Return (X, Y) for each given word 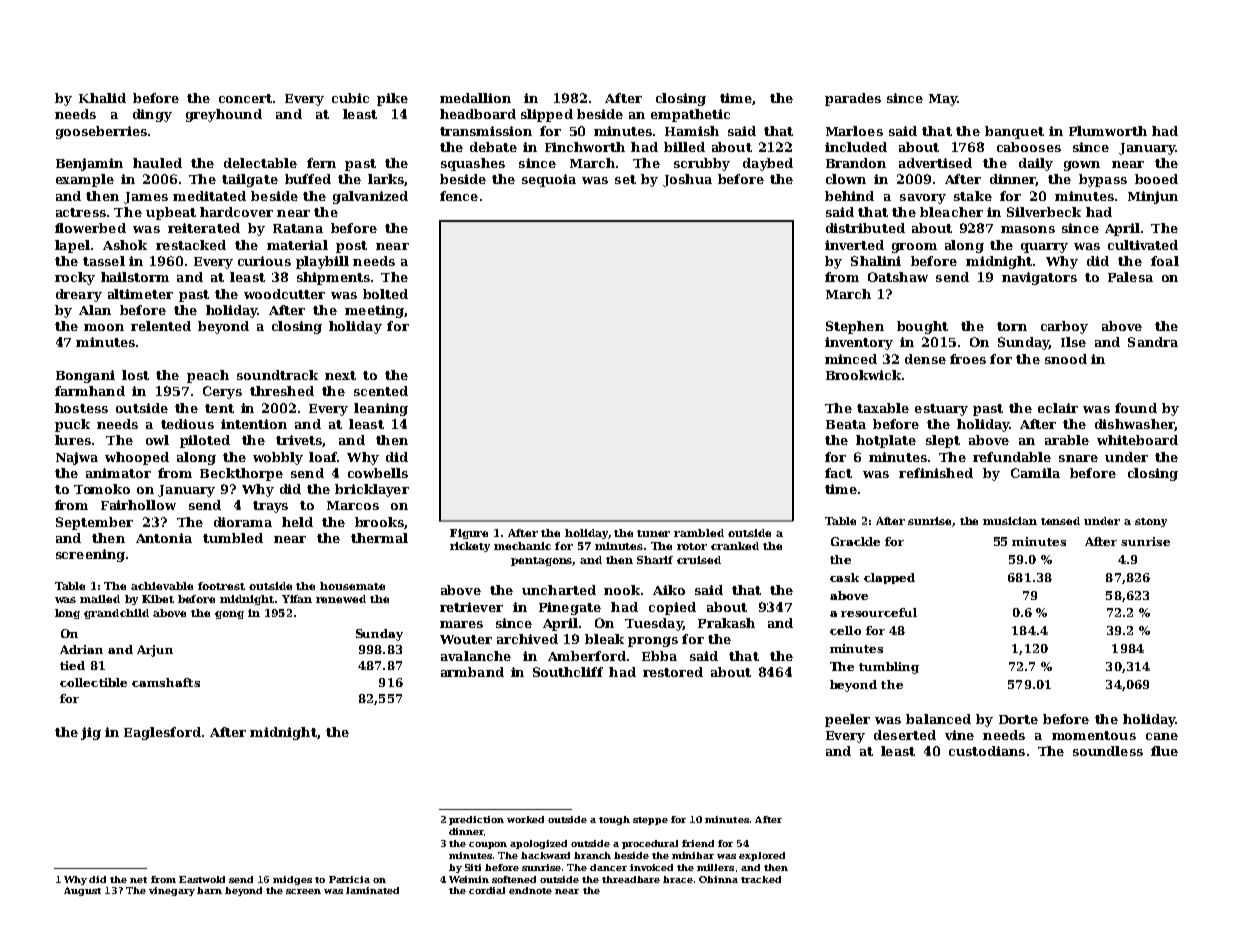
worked (525, 819)
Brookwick (863, 375)
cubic (350, 98)
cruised (699, 560)
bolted (385, 294)
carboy (1064, 327)
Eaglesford (162, 733)
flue (1164, 751)
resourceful (879, 612)
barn (209, 890)
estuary (941, 410)
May (943, 100)
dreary (79, 295)
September (94, 523)
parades (853, 99)
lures (73, 440)
